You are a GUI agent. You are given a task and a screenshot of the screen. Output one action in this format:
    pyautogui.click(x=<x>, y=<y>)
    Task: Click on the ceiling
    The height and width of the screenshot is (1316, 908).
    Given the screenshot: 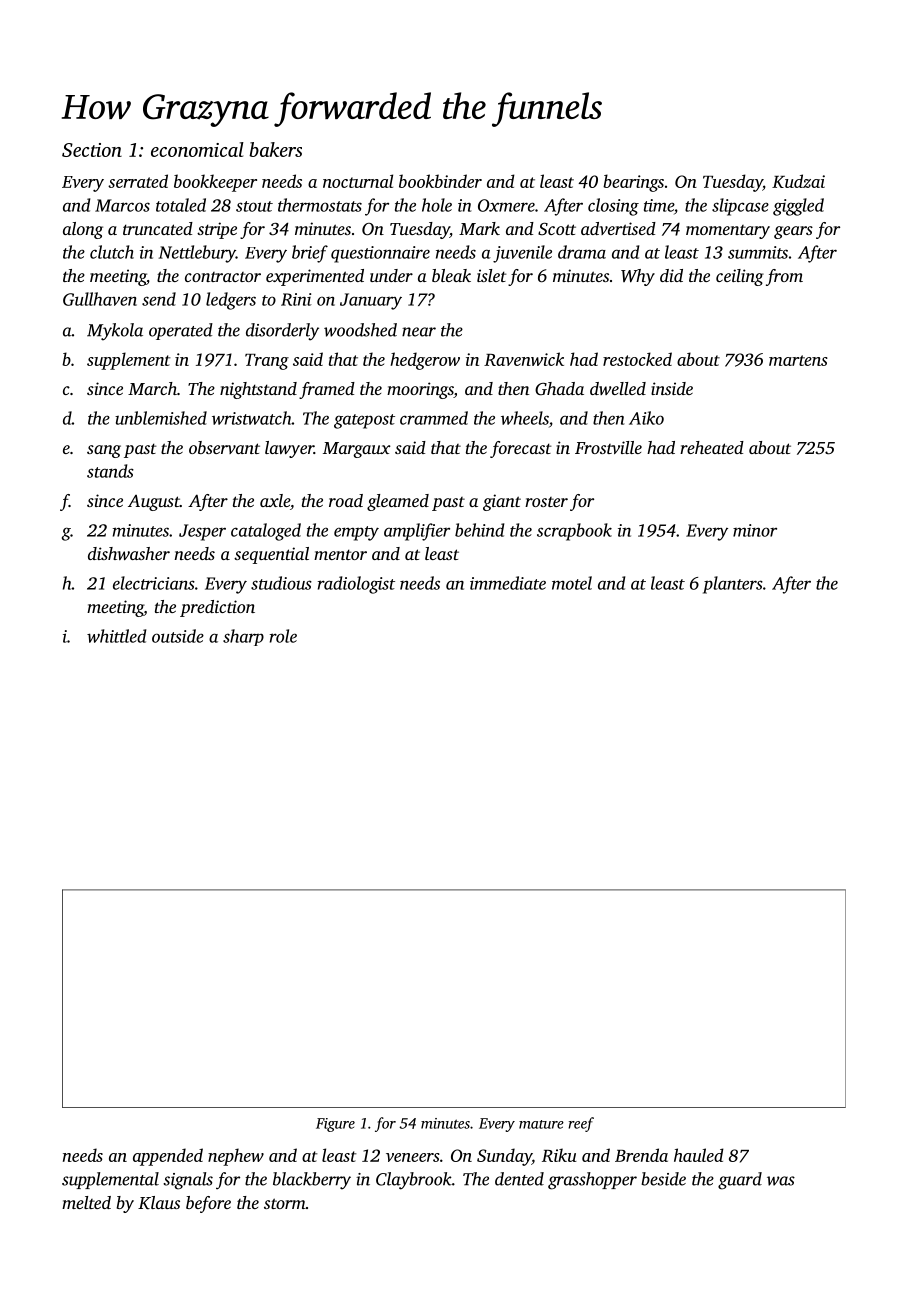 What is the action you would take?
    pyautogui.click(x=740, y=277)
